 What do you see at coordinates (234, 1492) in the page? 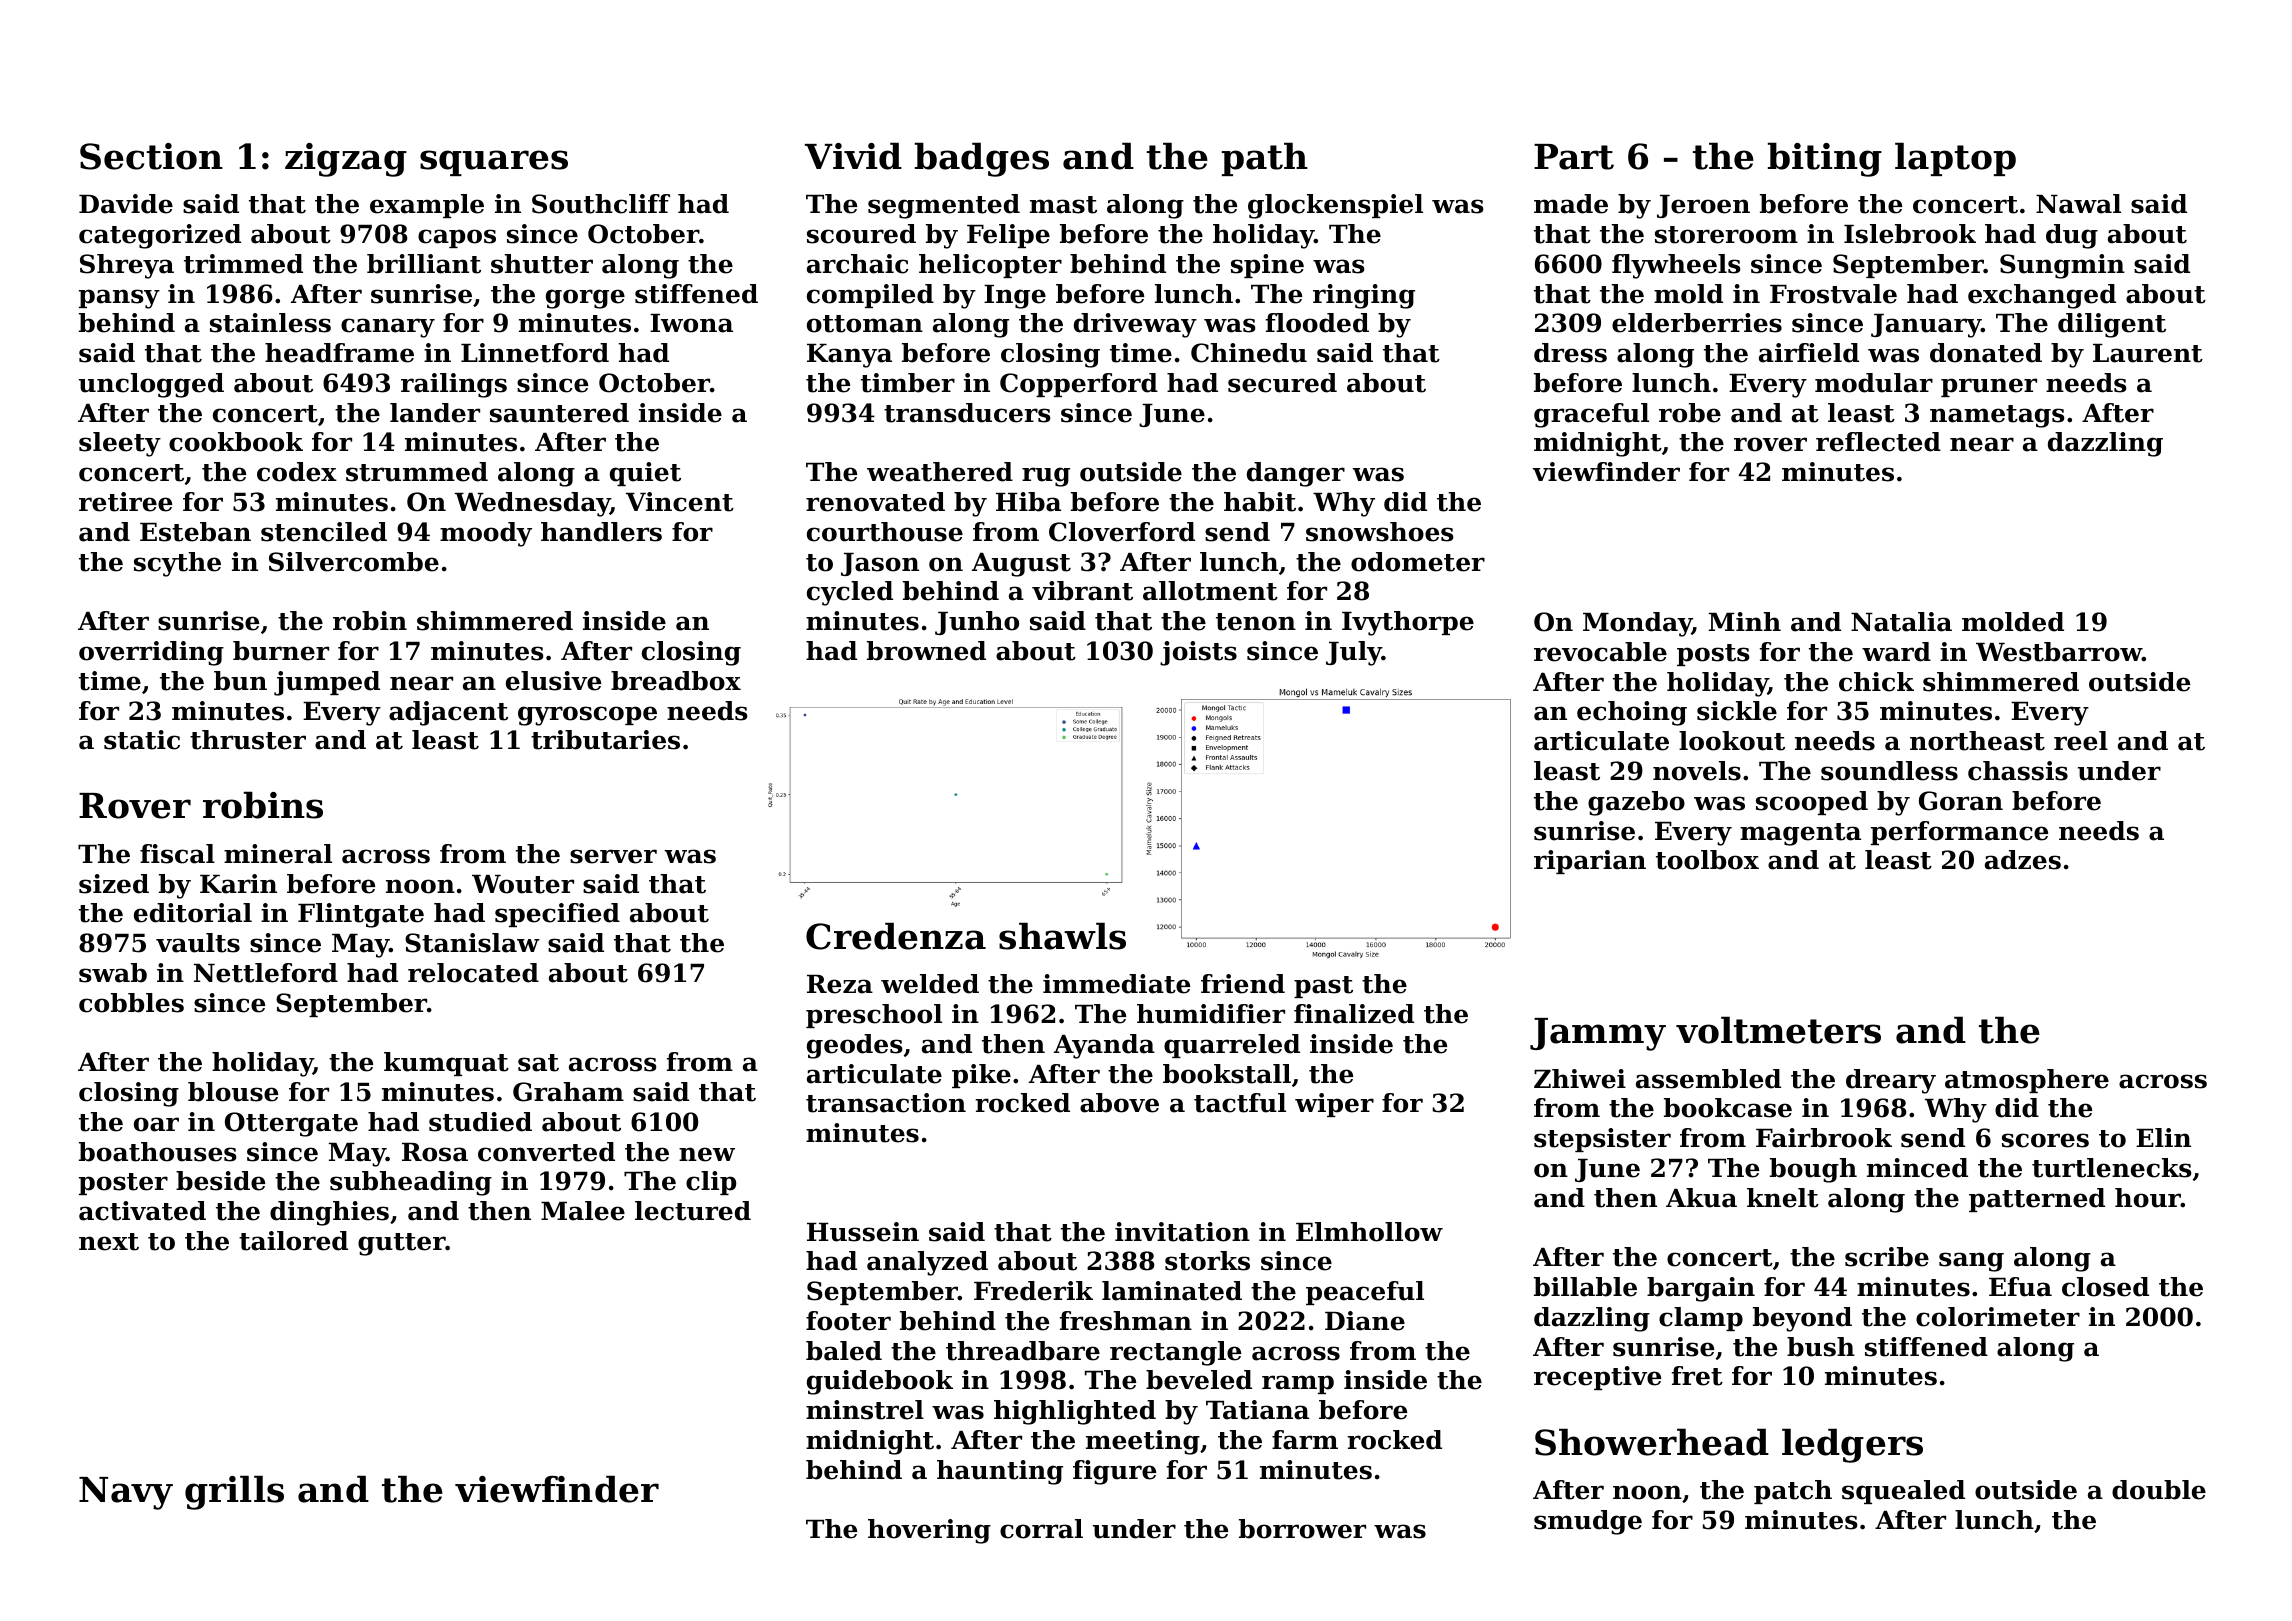
I see `grills` at bounding box center [234, 1492].
